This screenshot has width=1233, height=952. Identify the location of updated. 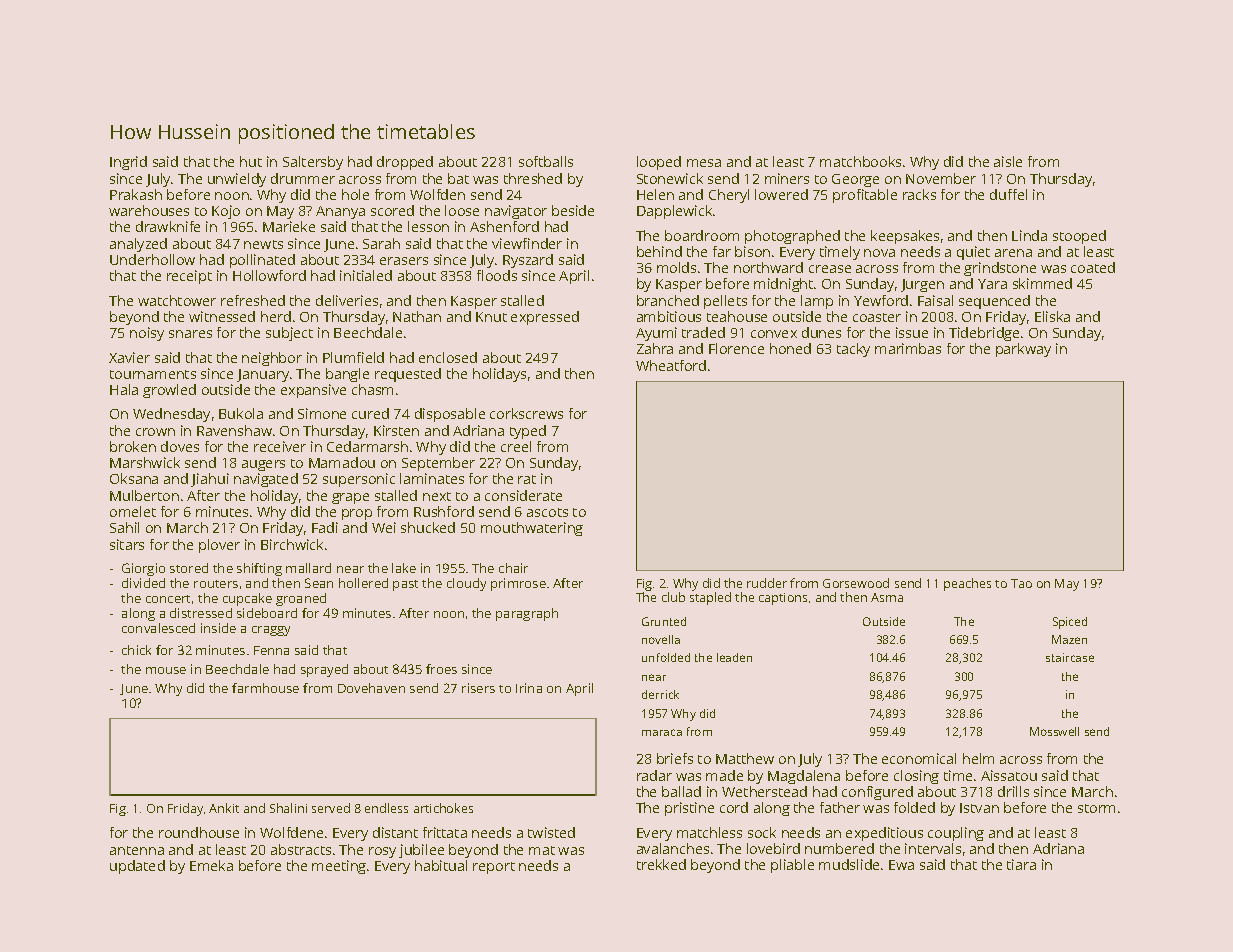
(137, 867).
